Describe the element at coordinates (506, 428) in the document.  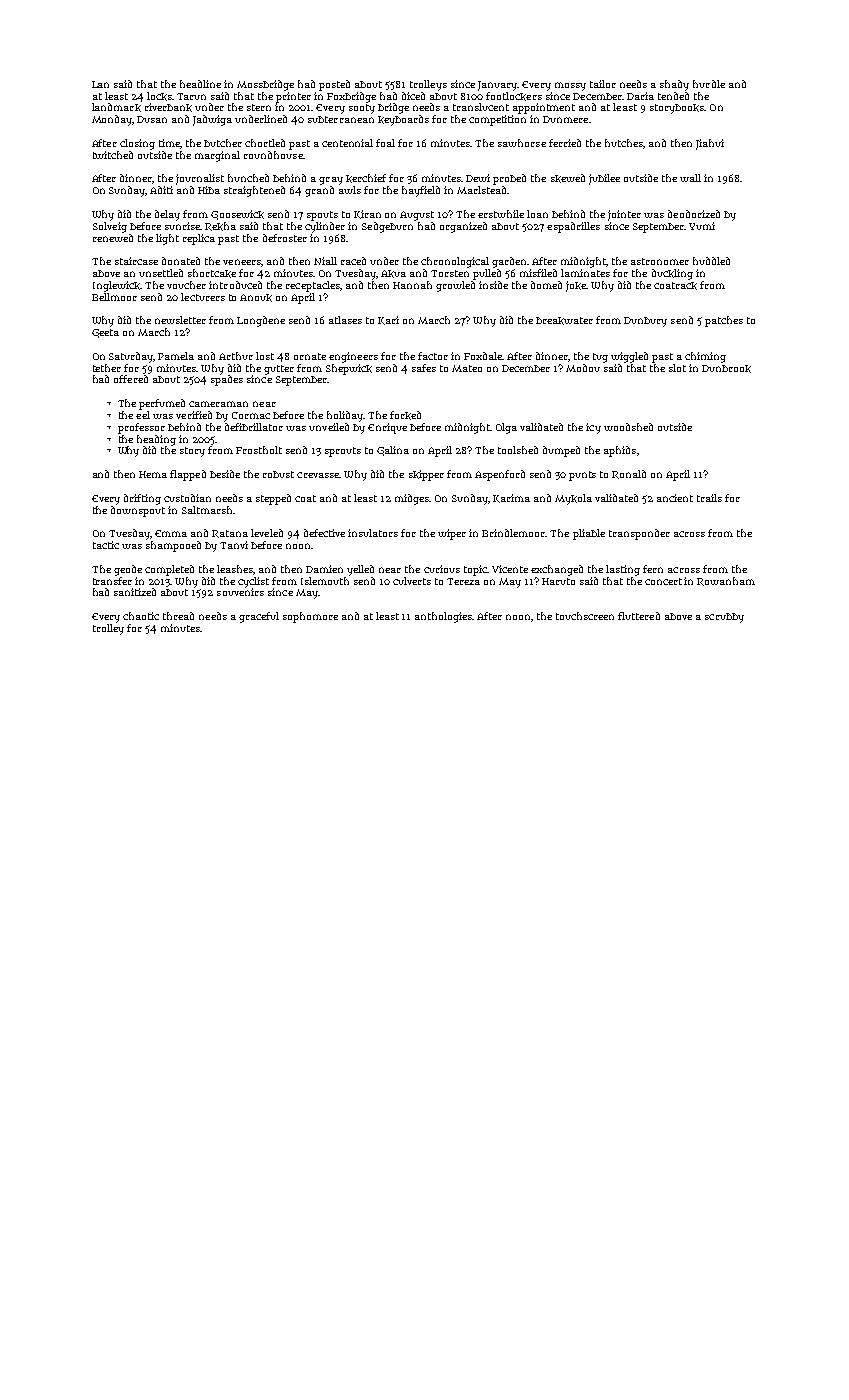
I see `Olga` at that location.
